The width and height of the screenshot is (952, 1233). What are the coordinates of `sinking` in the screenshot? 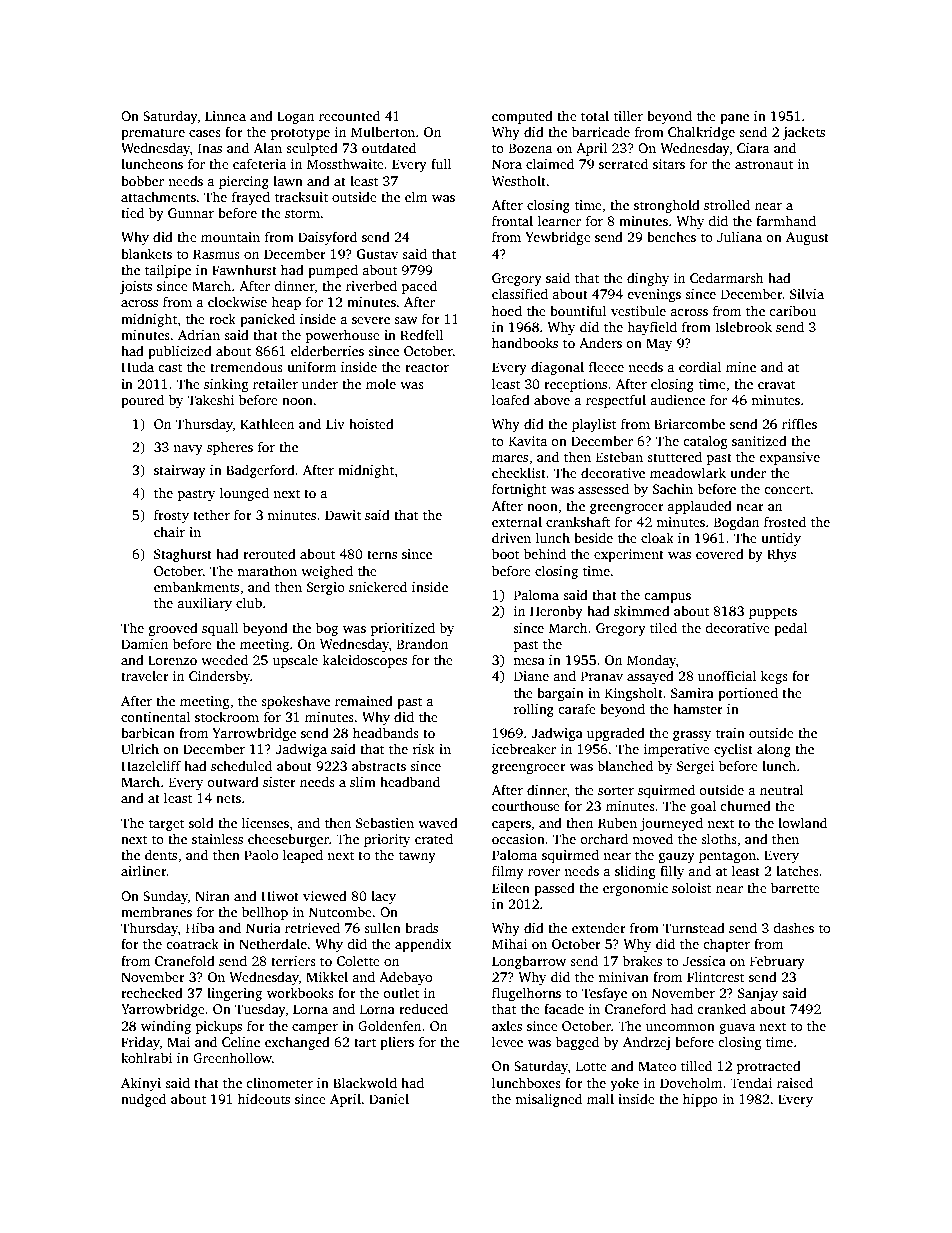 It's located at (226, 385).
